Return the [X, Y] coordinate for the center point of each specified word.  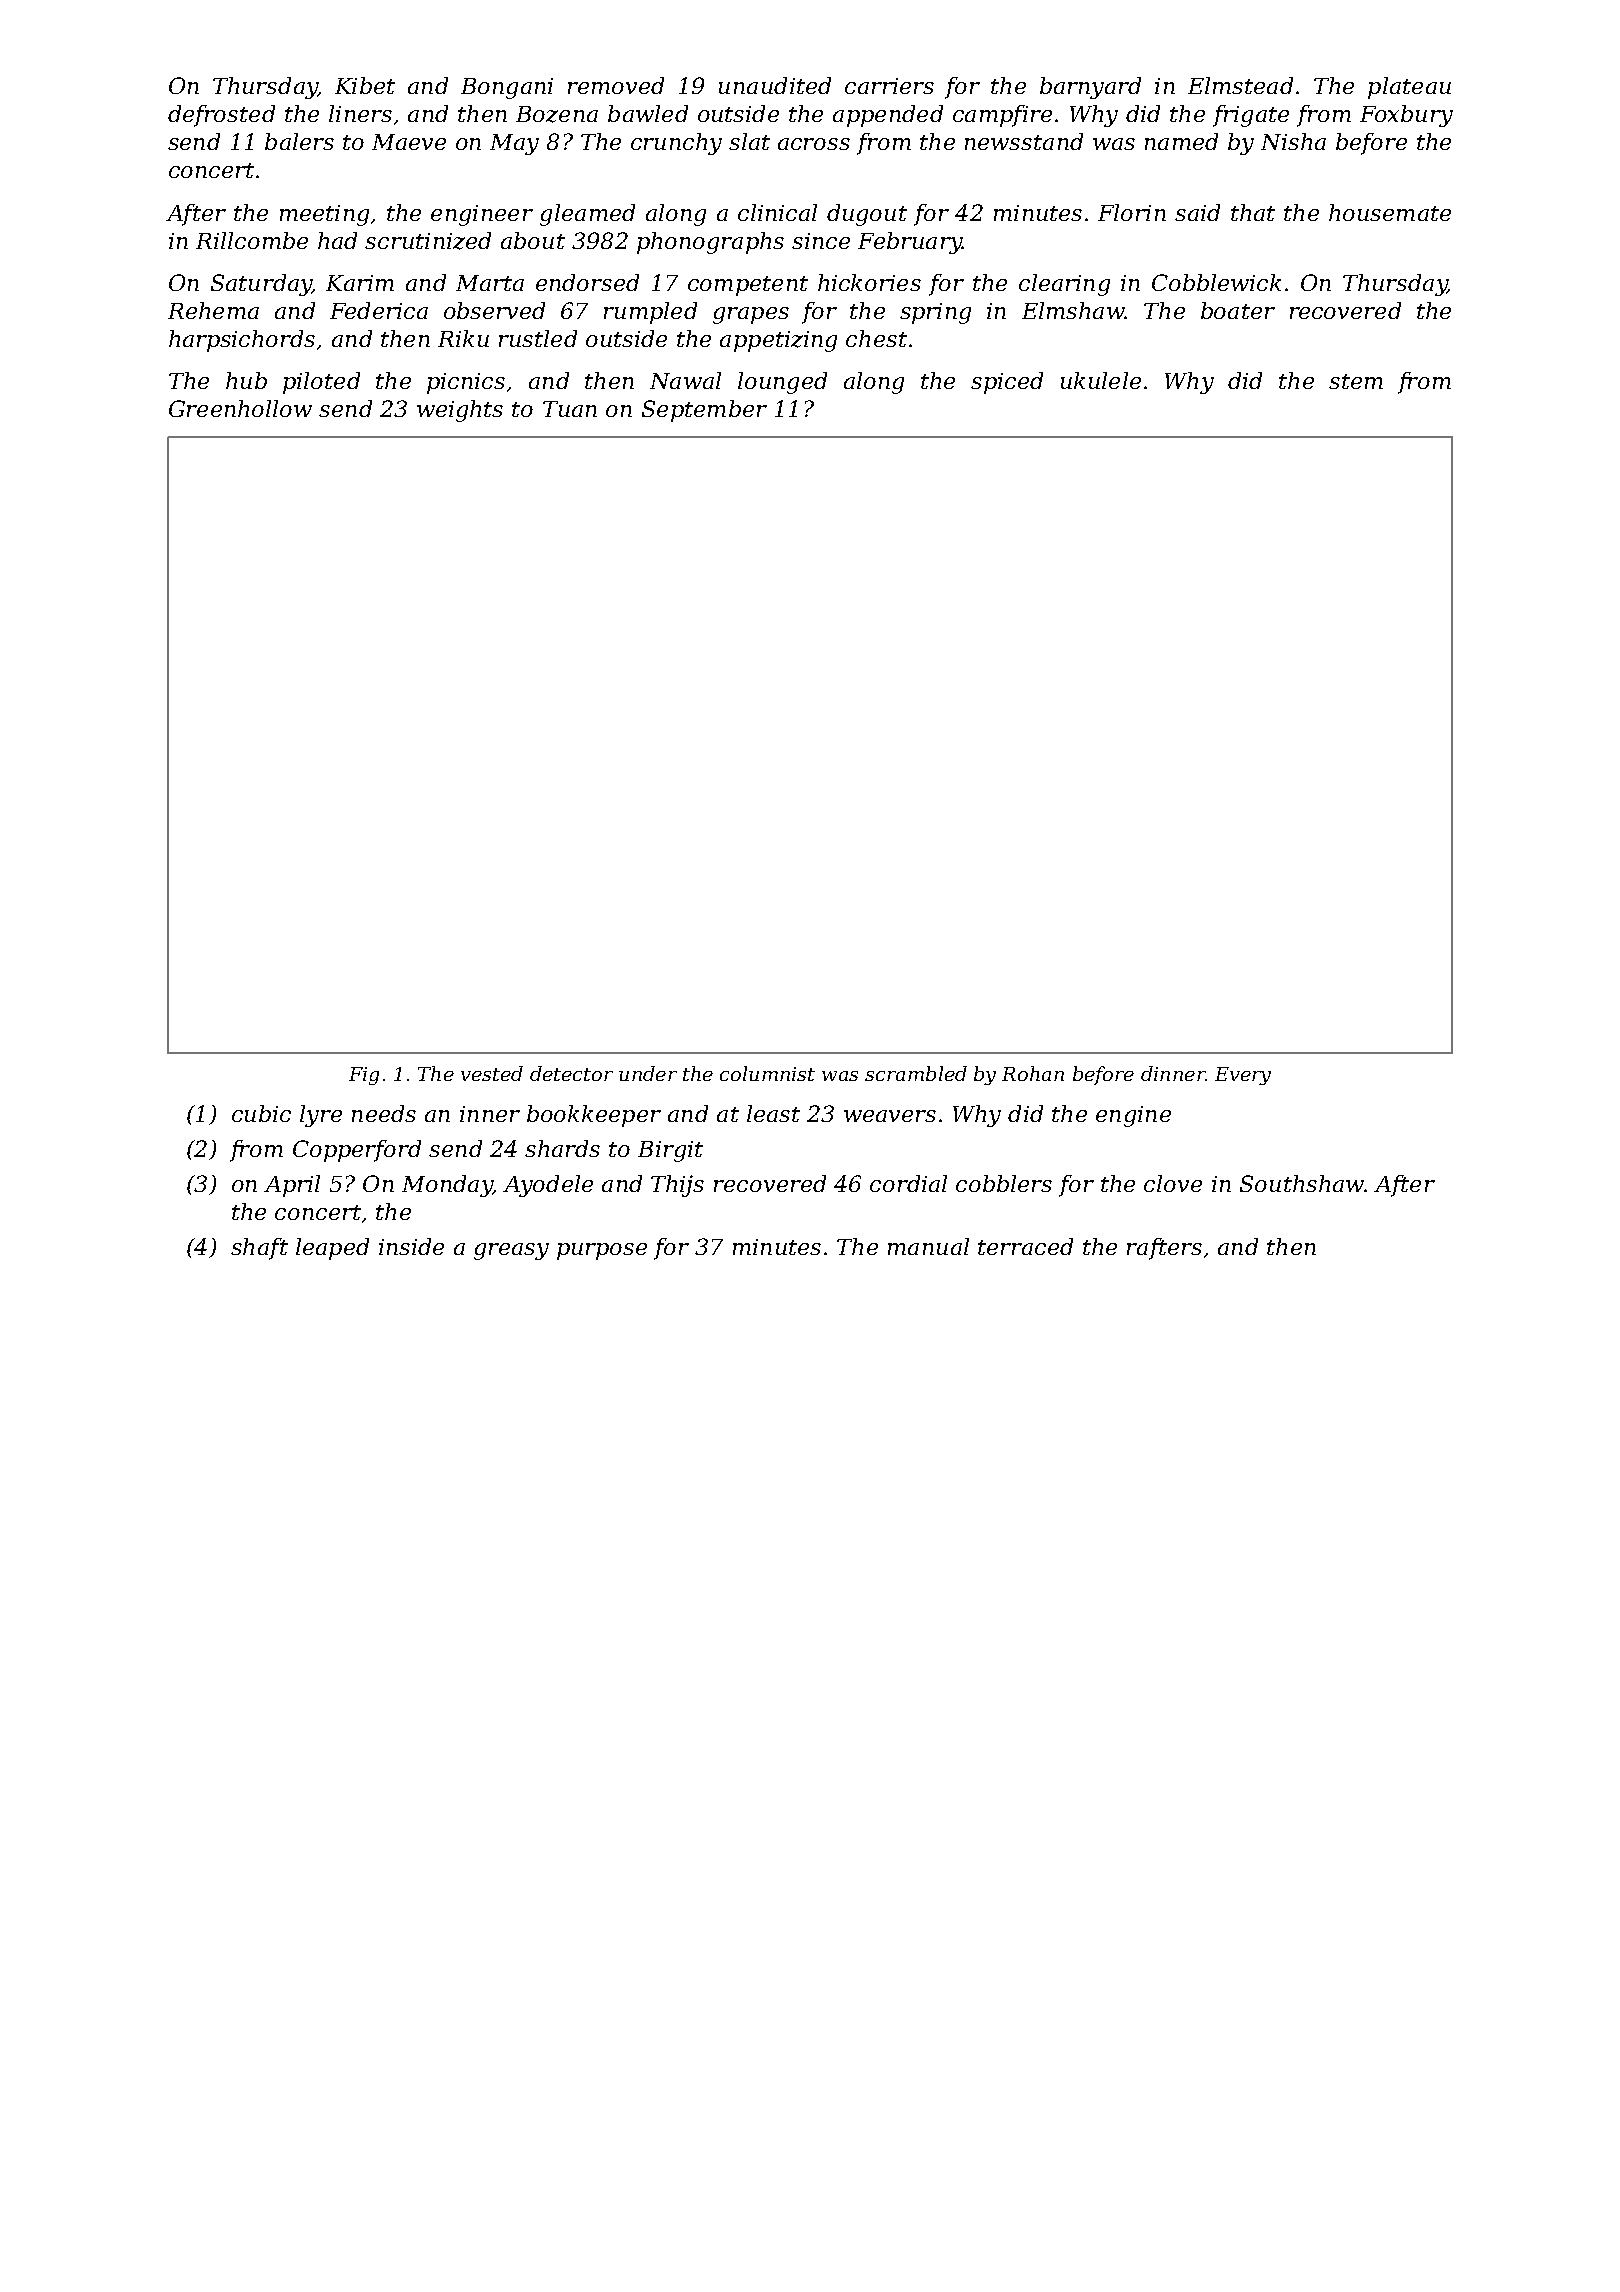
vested [492, 1073]
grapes [751, 315]
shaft [259, 1249]
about [533, 240]
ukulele [1101, 380]
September [704, 411]
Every [1243, 1076]
